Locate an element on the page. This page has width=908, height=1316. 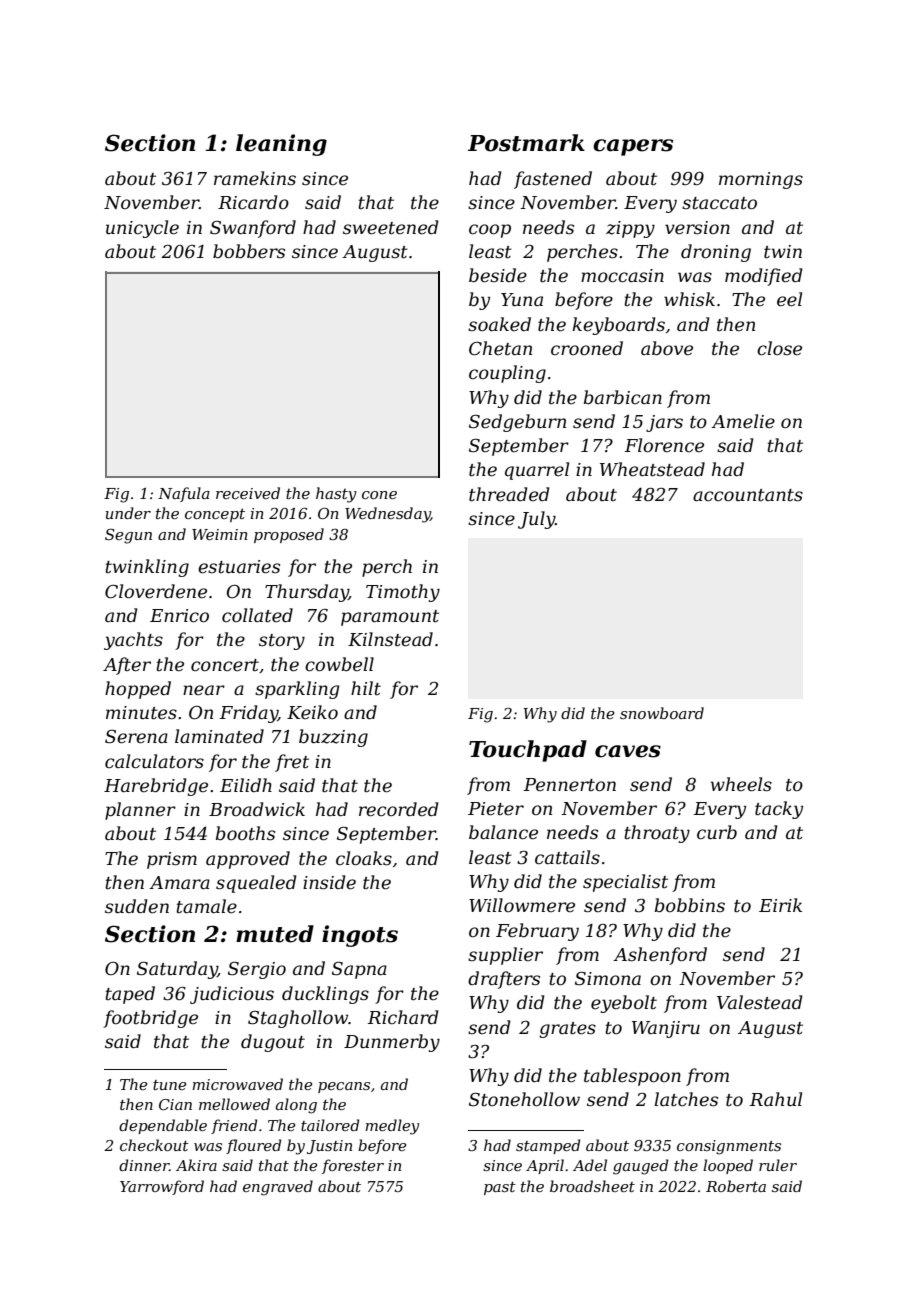
leaning is located at coordinates (281, 145).
